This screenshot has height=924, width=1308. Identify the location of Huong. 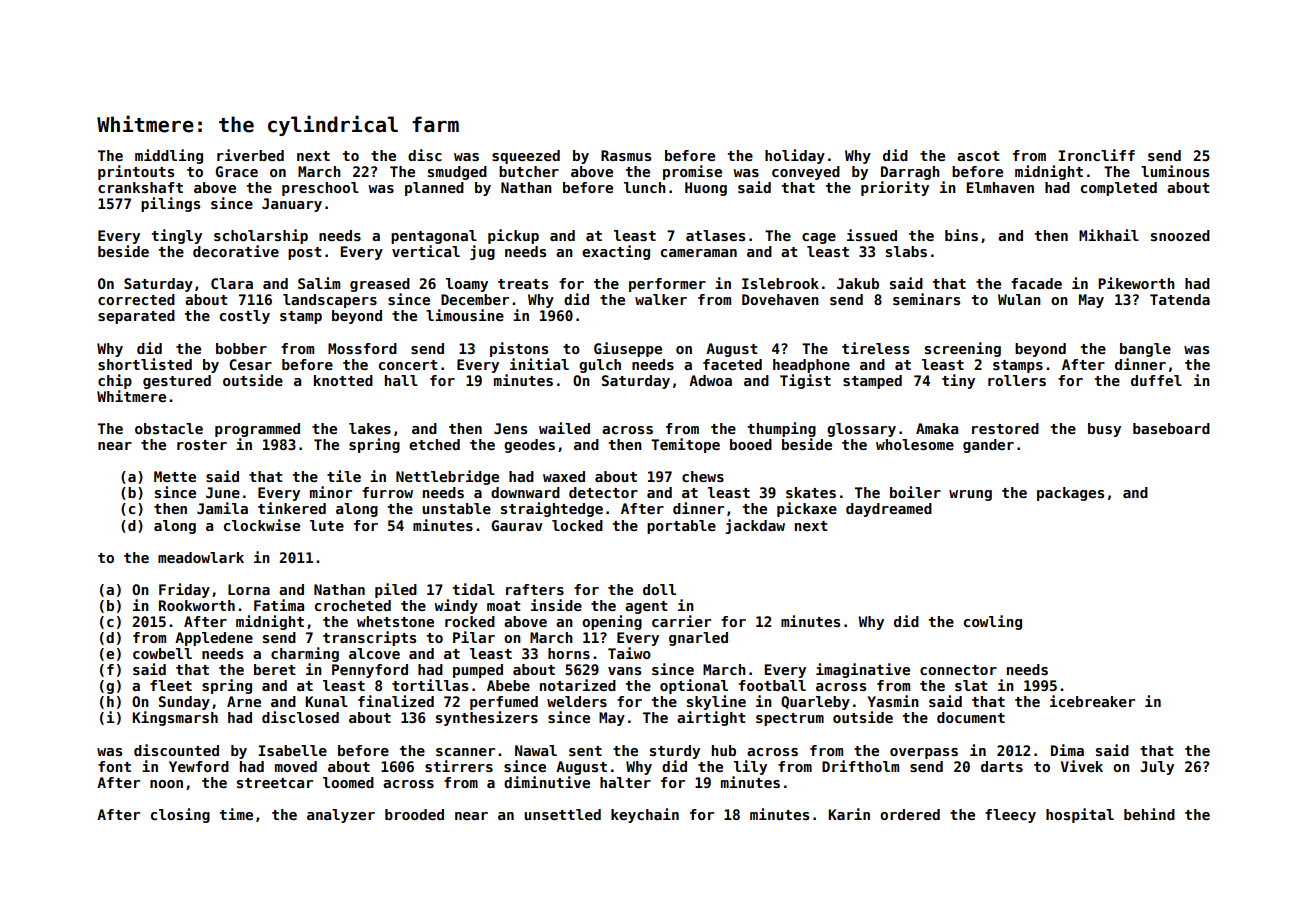
(706, 189).
